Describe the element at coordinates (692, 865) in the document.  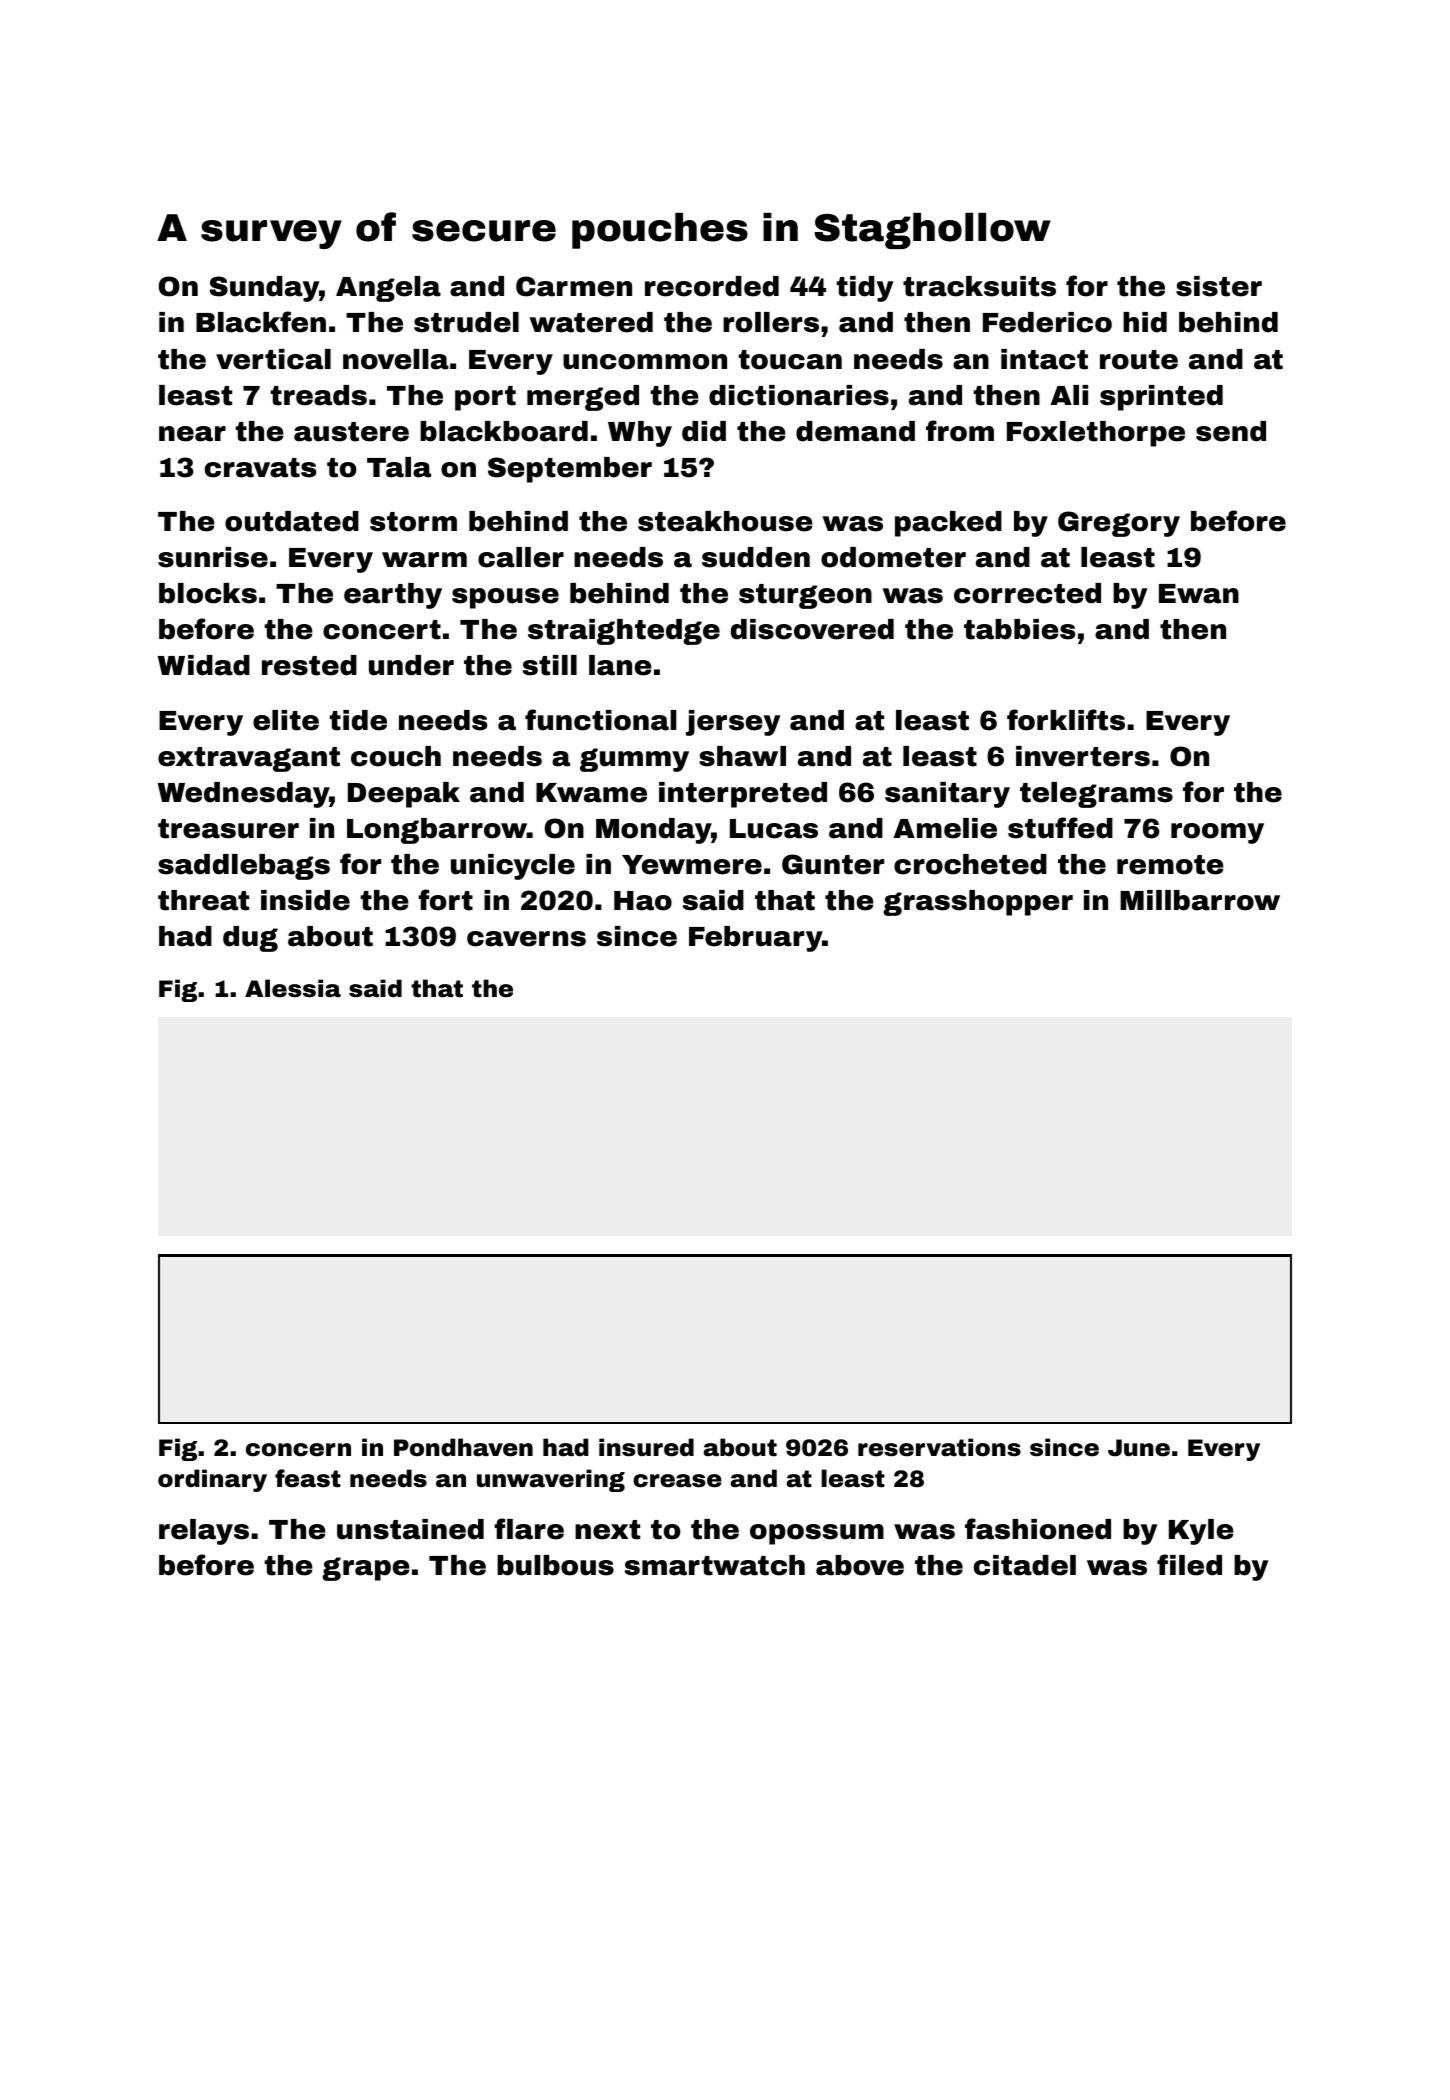
I see `Yewmere` at that location.
